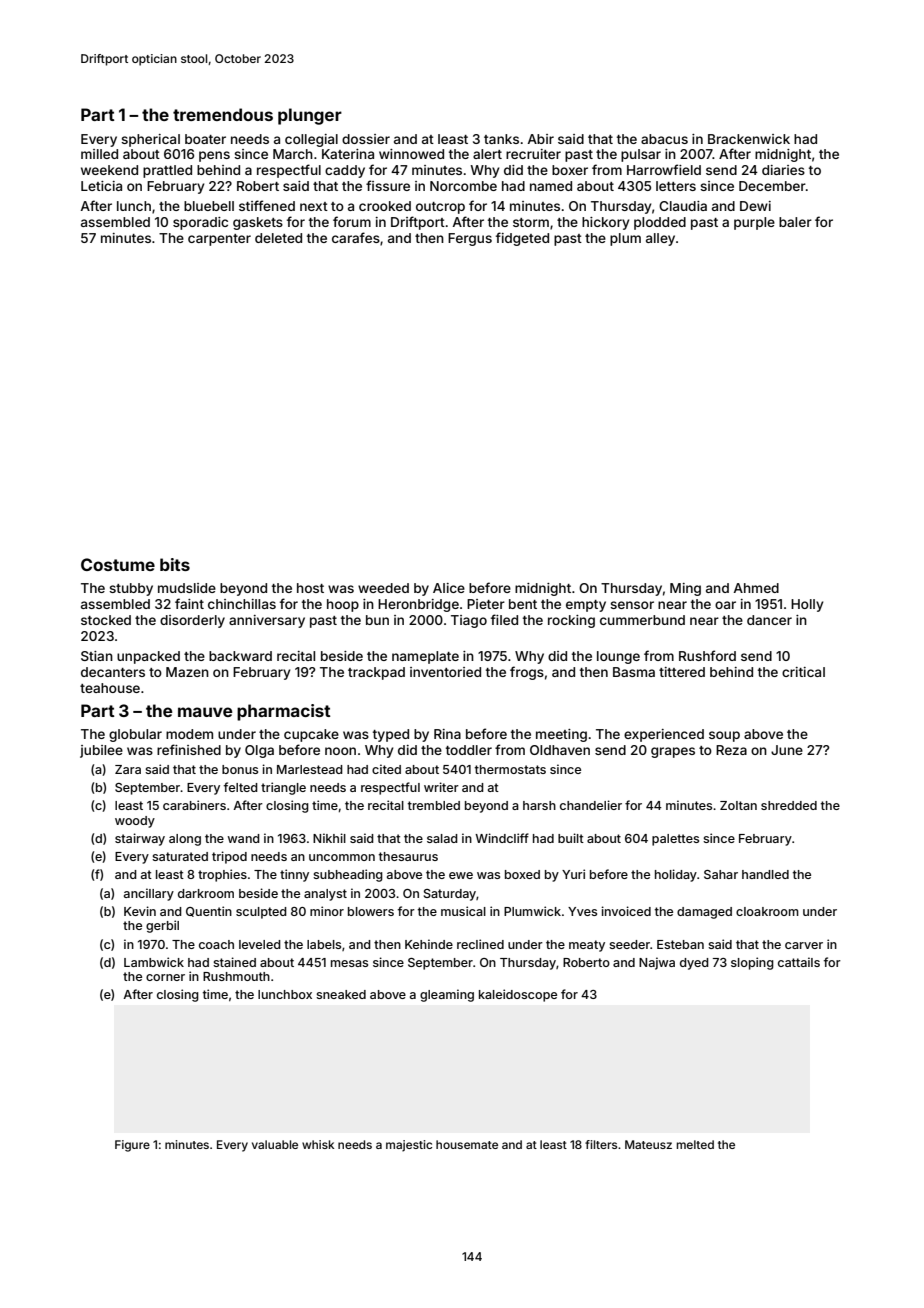 The height and width of the page is (1308, 924). What do you see at coordinates (383, 588) in the page?
I see `weeded` at bounding box center [383, 588].
